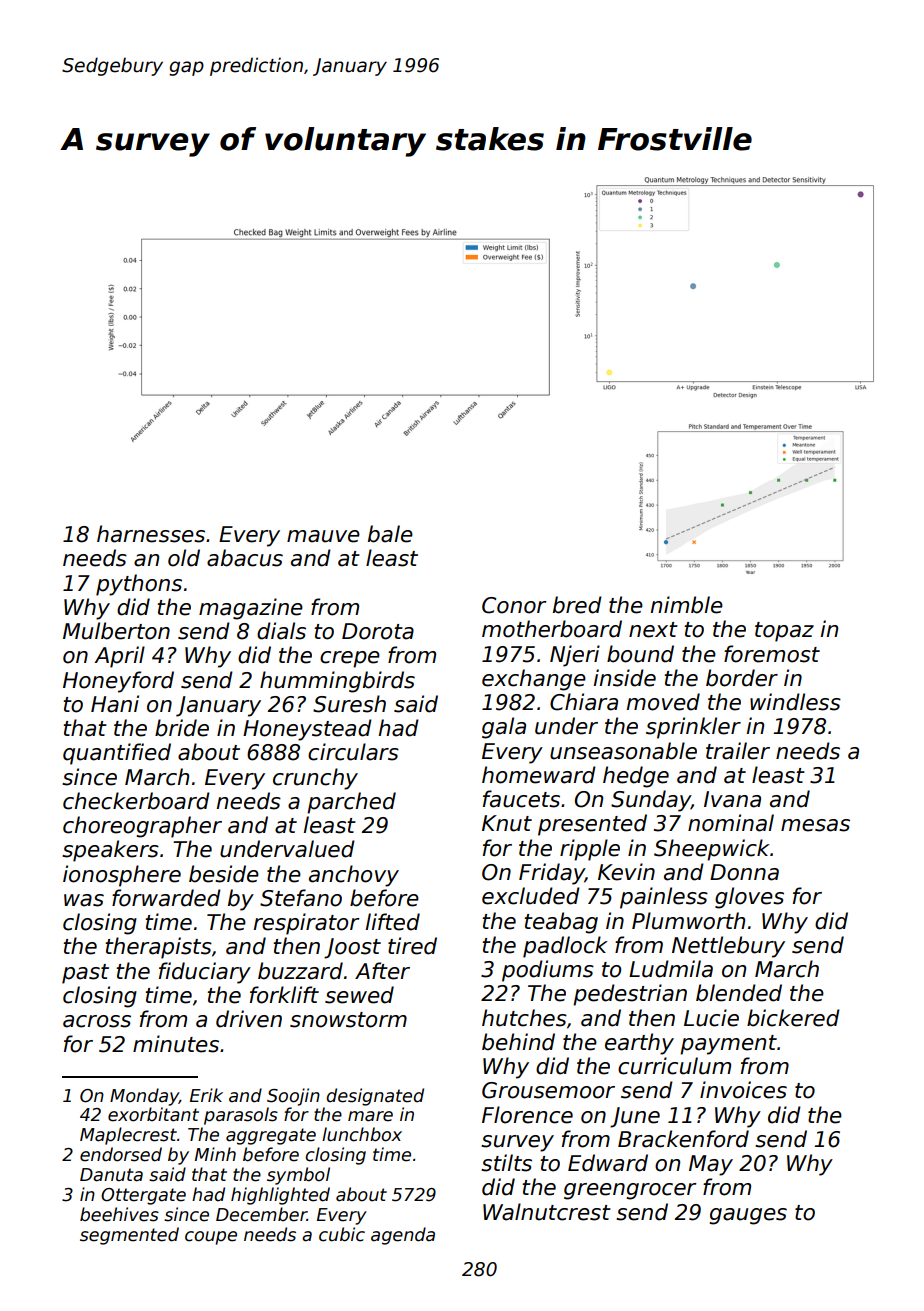 The image size is (924, 1311). I want to click on forklift, so click(284, 995).
